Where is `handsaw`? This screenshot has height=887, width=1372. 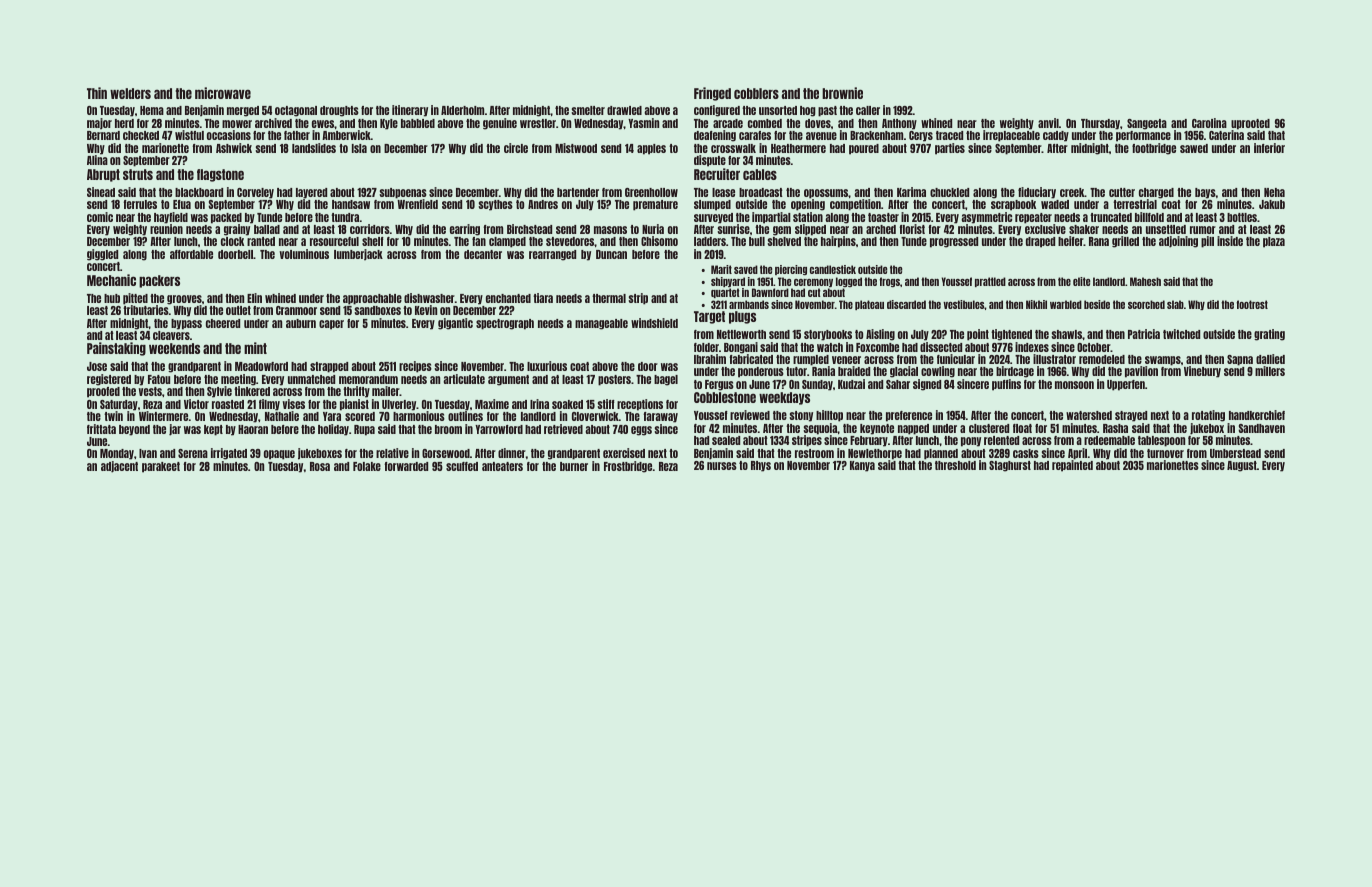 handsaw is located at coordinates (351, 204).
